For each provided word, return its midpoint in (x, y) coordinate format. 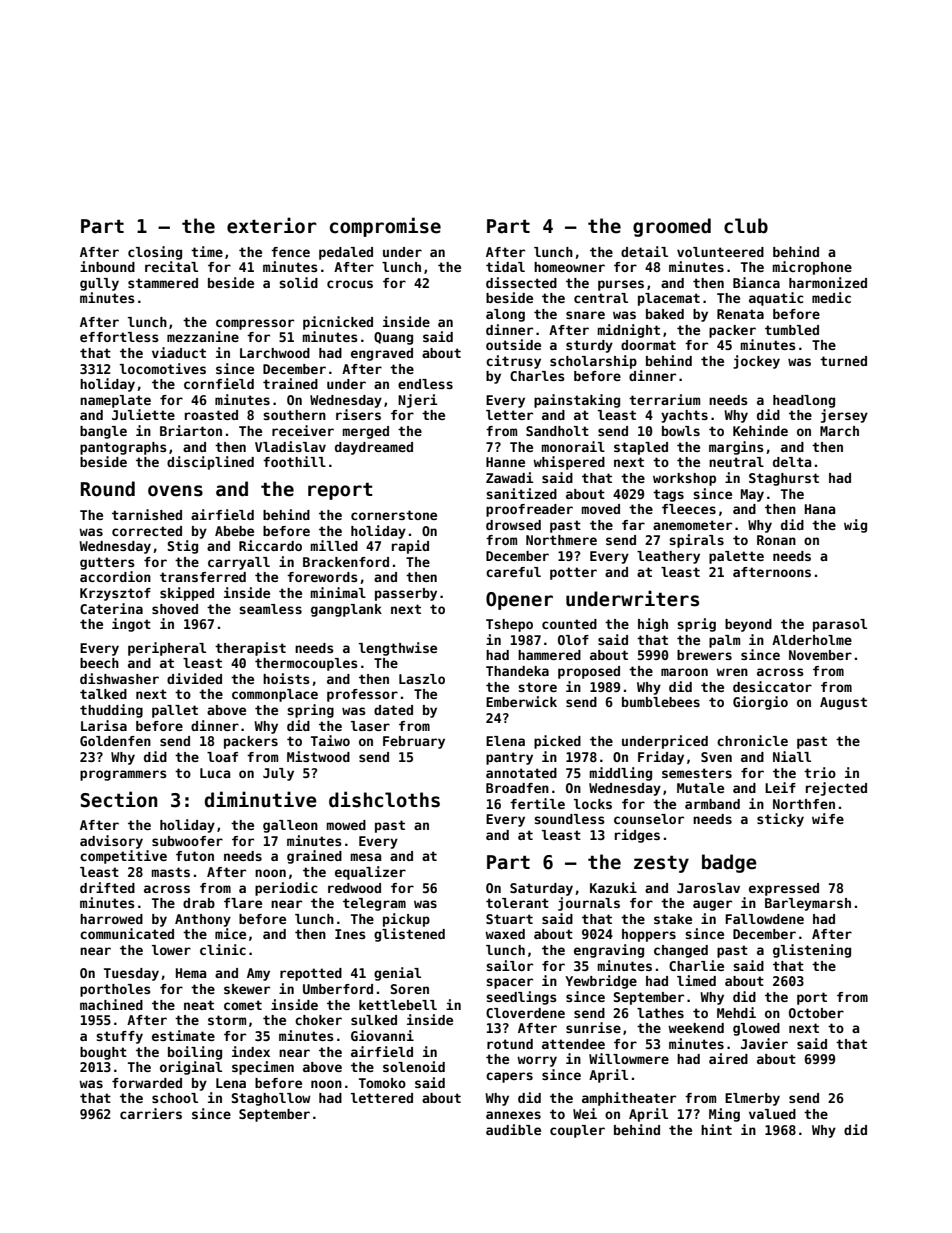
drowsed (513, 525)
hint (716, 1129)
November (820, 655)
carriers (151, 1113)
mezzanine (203, 336)
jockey (756, 362)
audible (513, 1129)
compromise (385, 227)
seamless (270, 609)
